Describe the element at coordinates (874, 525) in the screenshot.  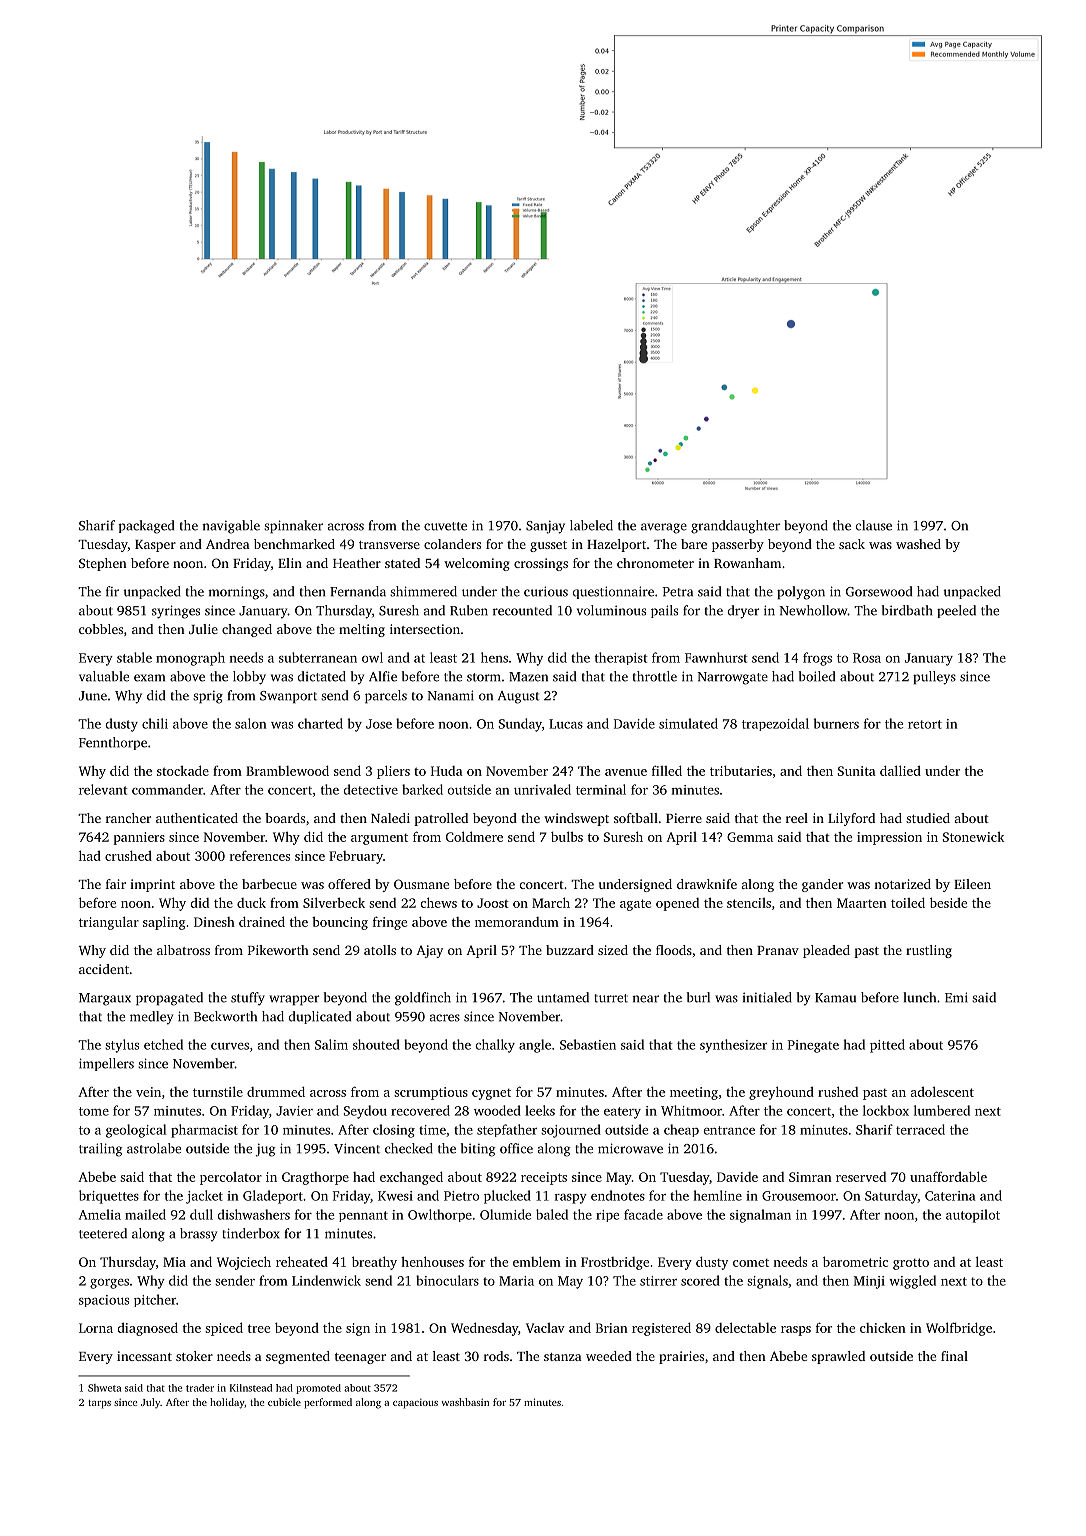
I see `clause` at that location.
